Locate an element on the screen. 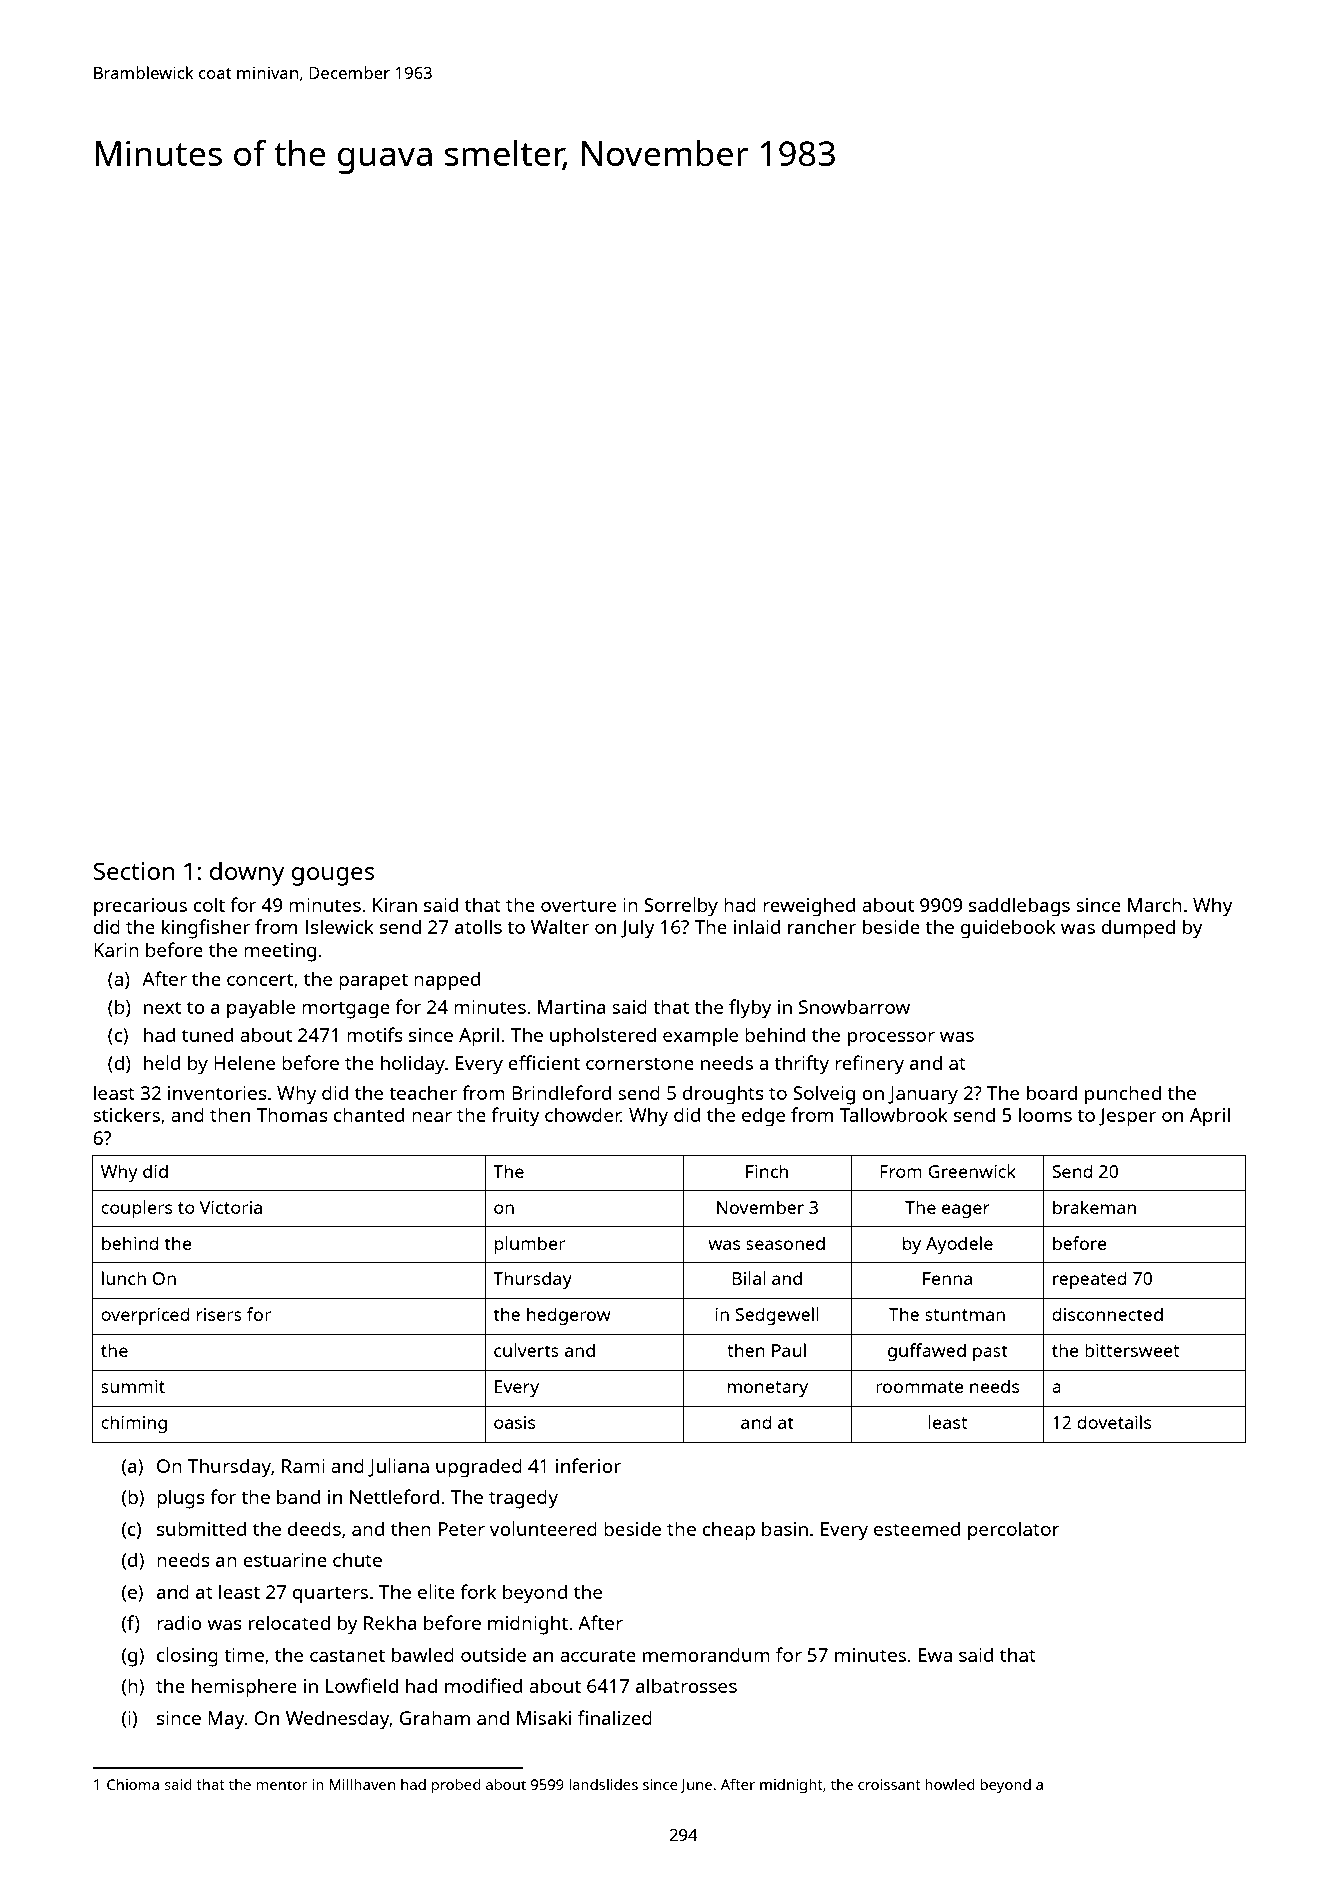  March is located at coordinates (1155, 904).
